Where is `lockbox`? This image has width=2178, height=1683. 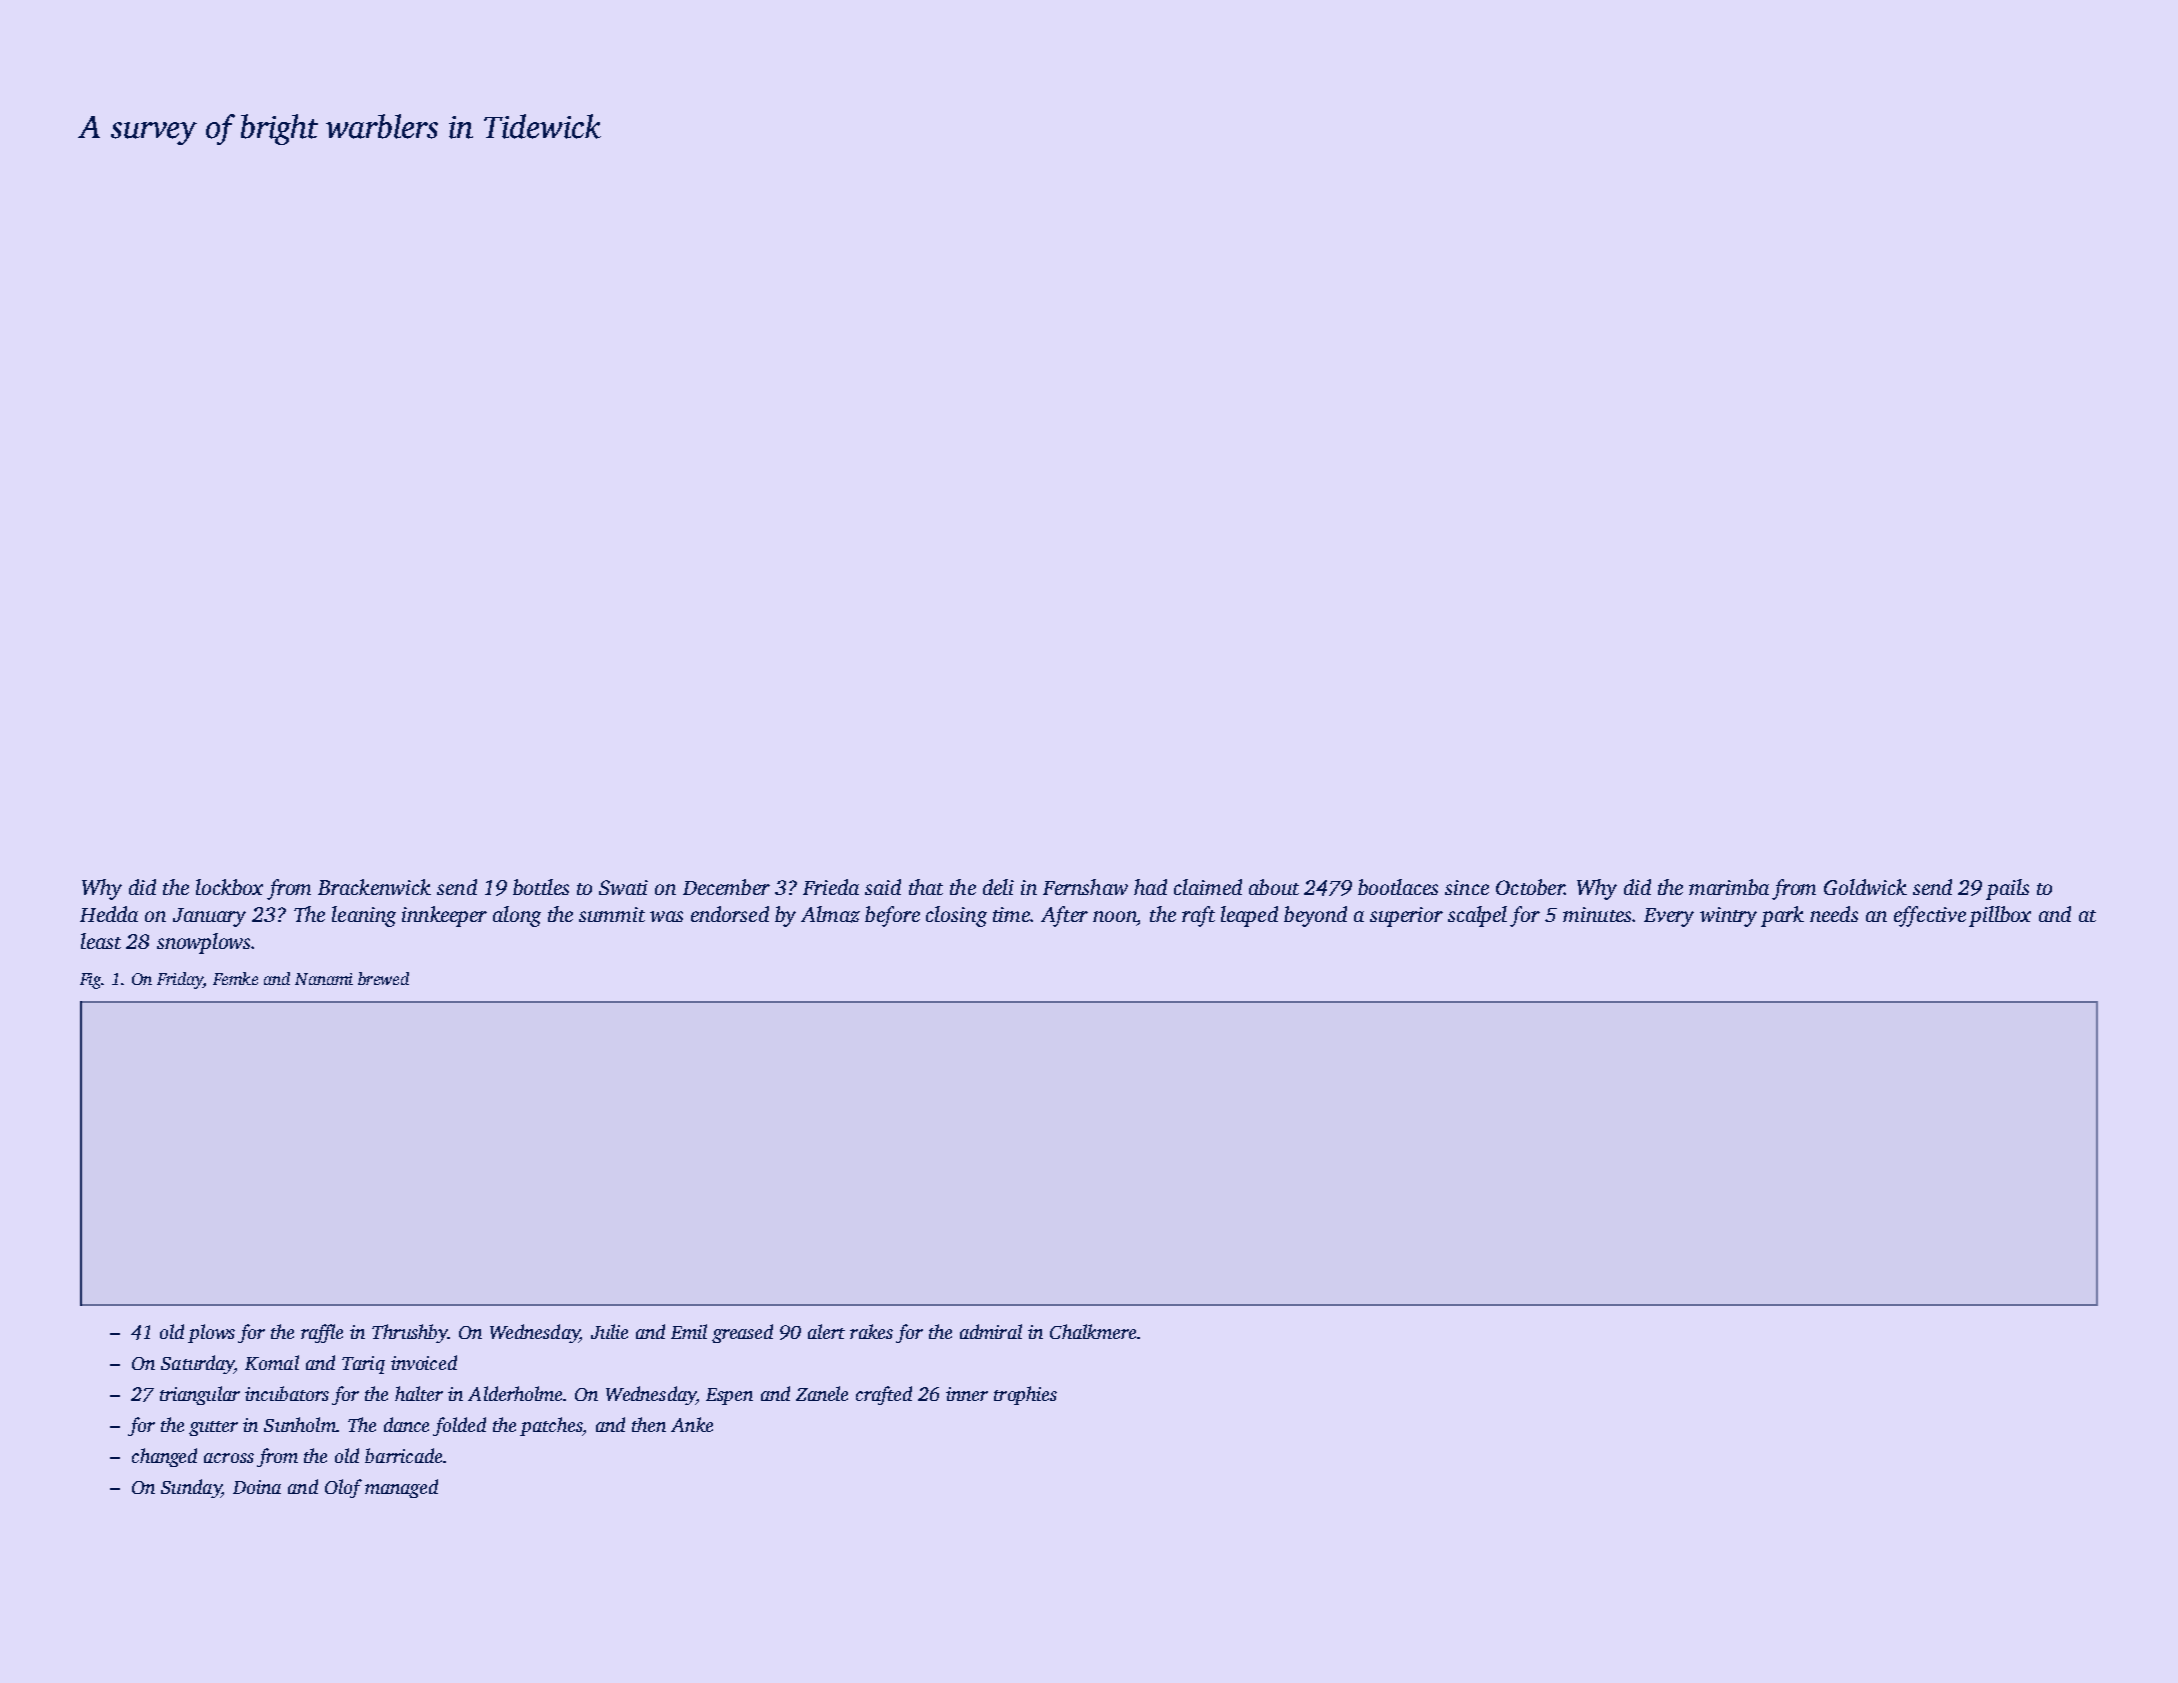 lockbox is located at coordinates (229, 887).
